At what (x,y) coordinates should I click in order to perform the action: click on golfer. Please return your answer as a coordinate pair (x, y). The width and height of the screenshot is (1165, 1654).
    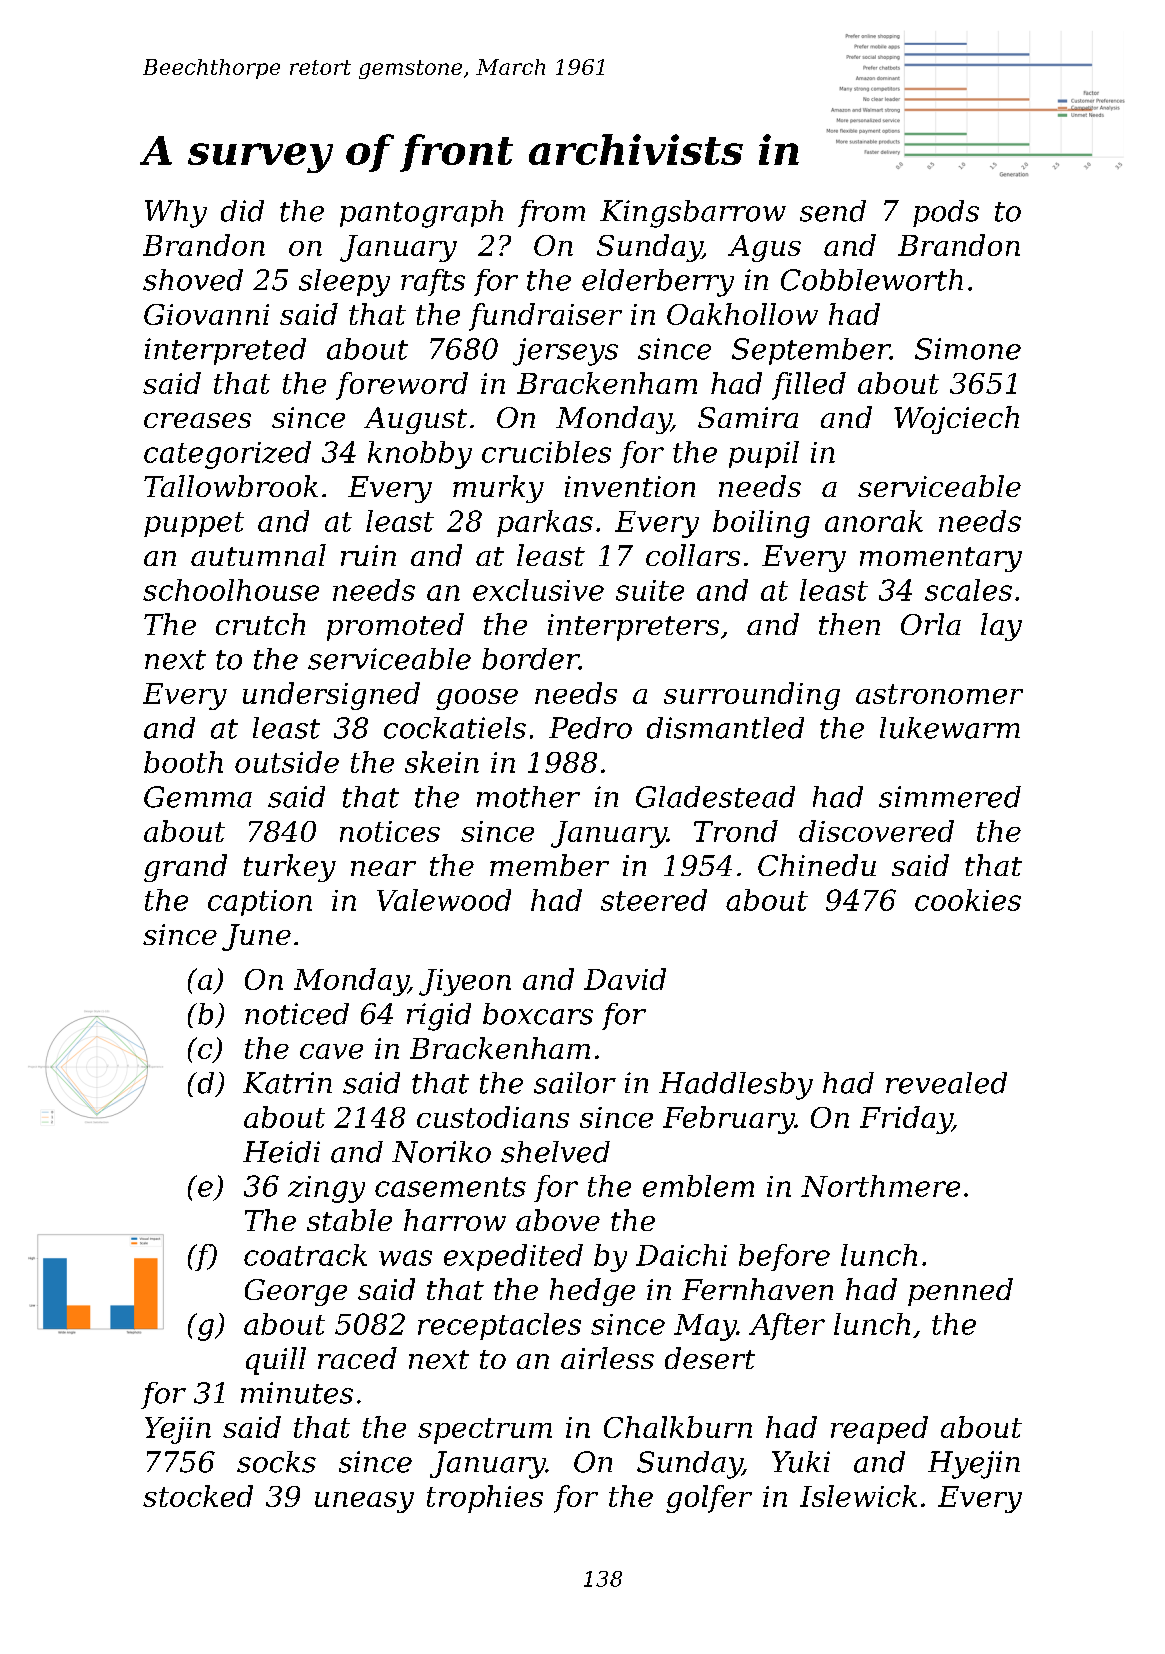
    Looking at the image, I should click on (709, 1499).
